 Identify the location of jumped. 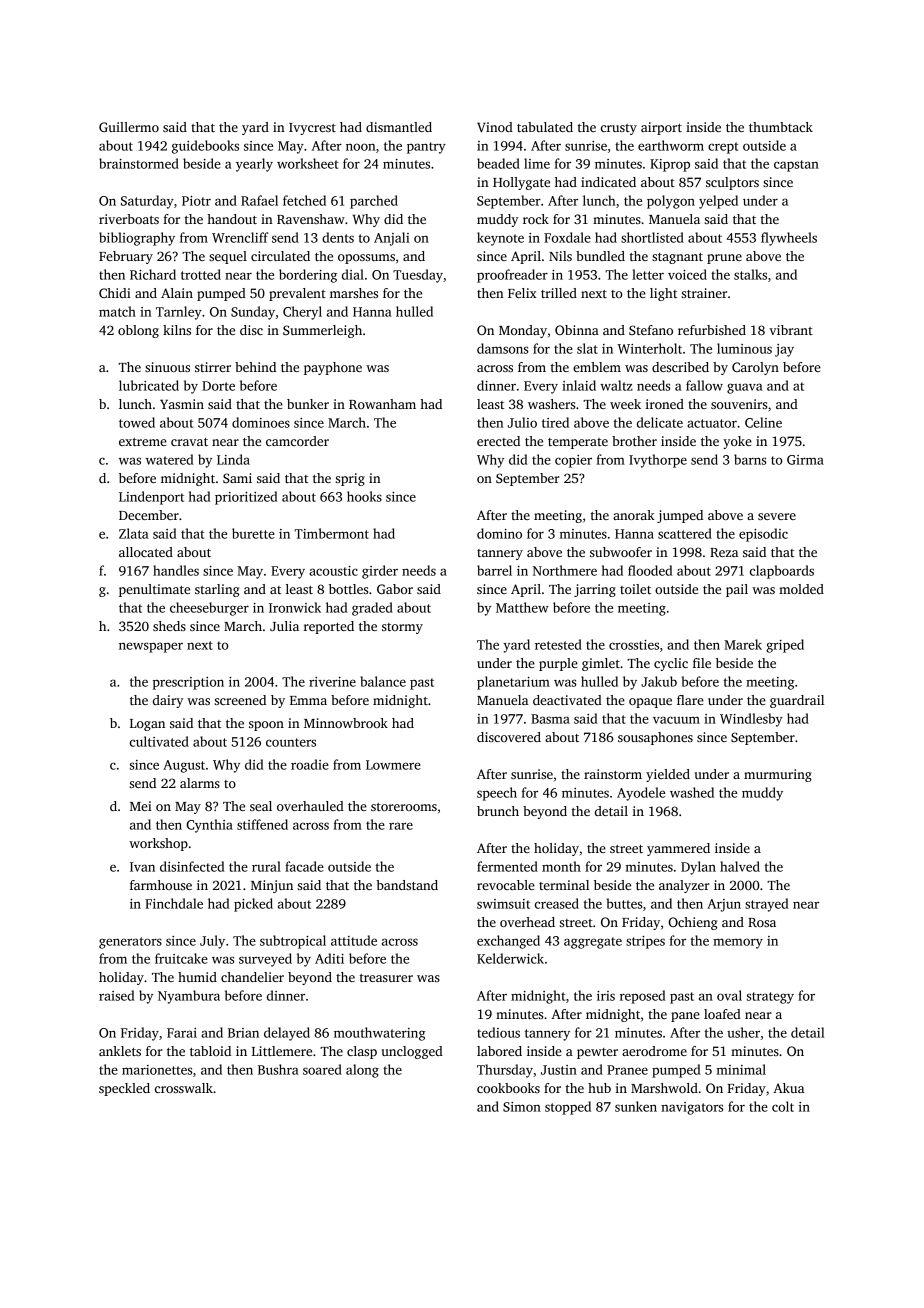
(680, 516).
